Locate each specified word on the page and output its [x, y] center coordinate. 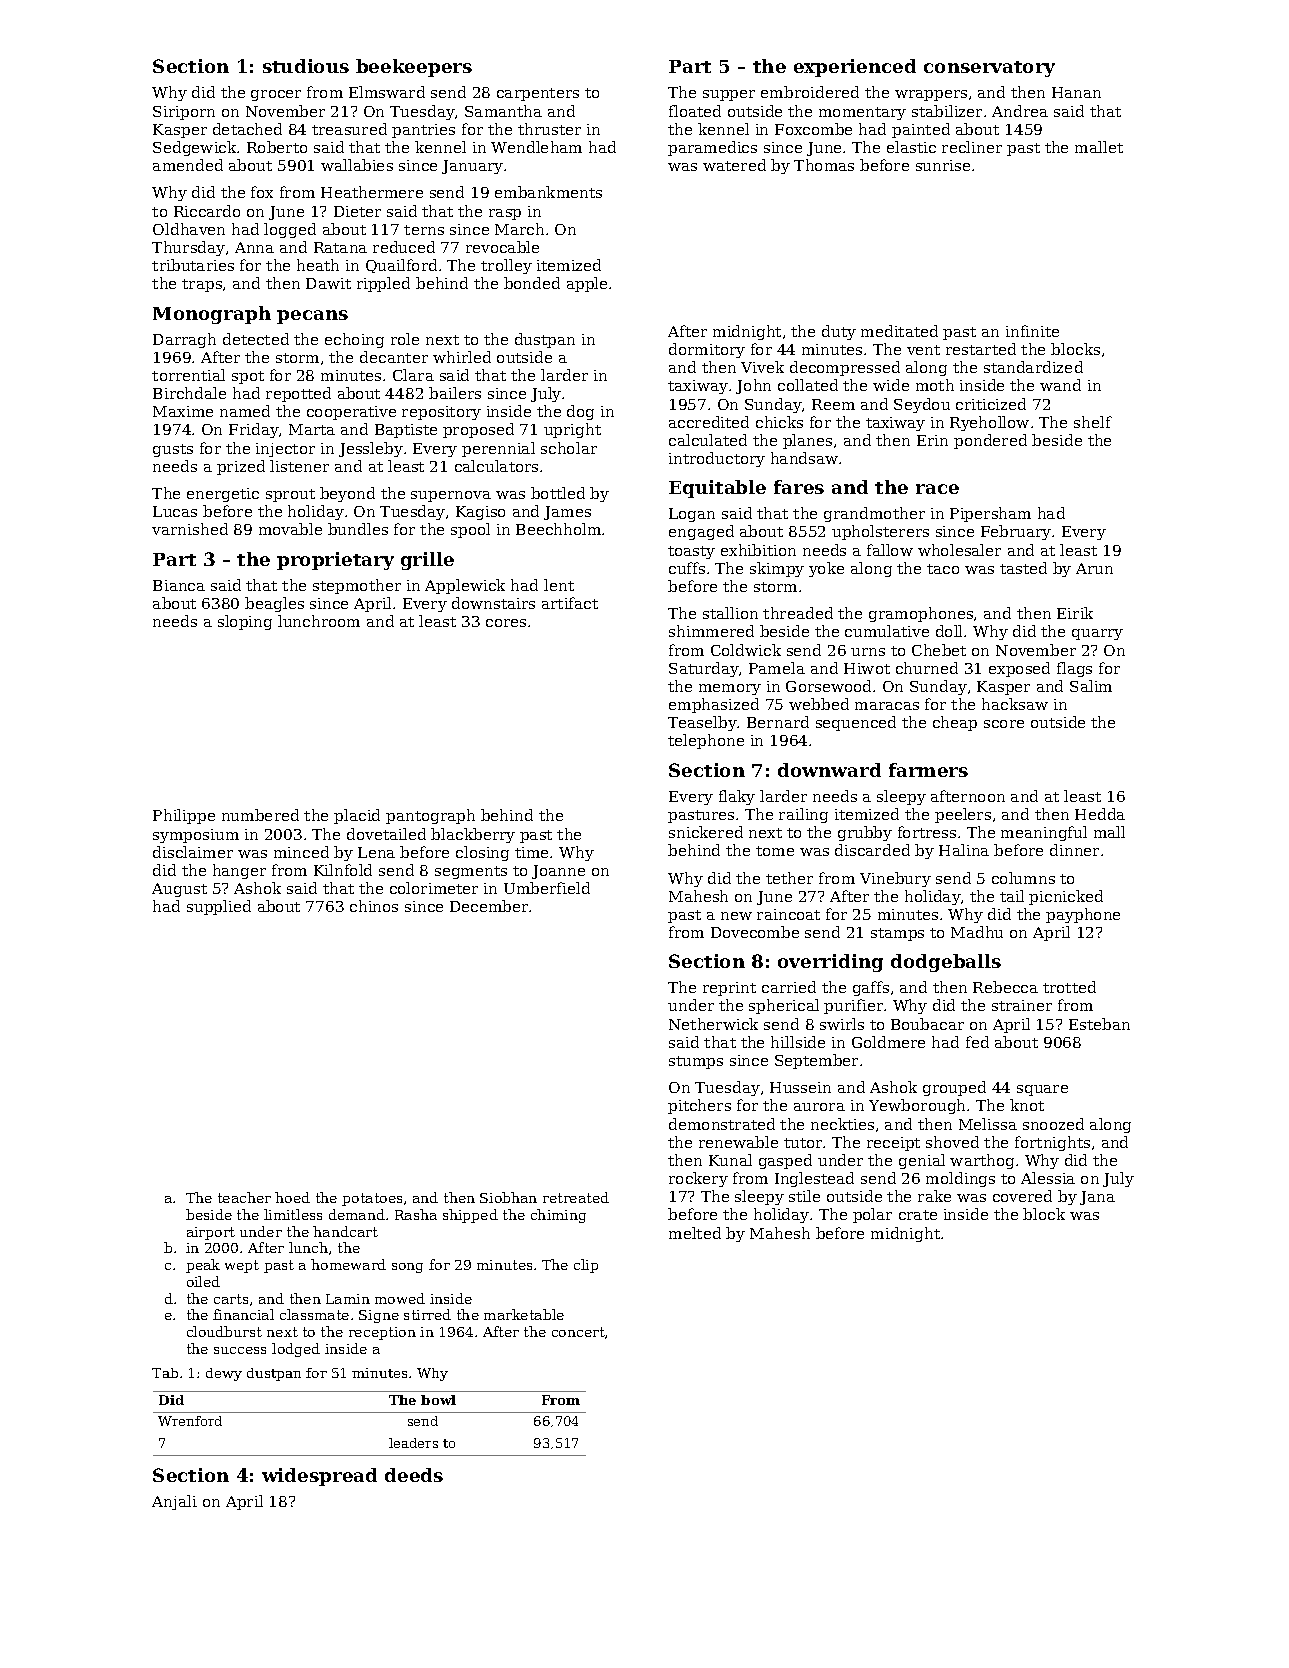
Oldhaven [189, 229]
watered [734, 165]
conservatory [989, 69]
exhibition [758, 550]
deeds [414, 1475]
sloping [245, 622]
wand [1060, 385]
